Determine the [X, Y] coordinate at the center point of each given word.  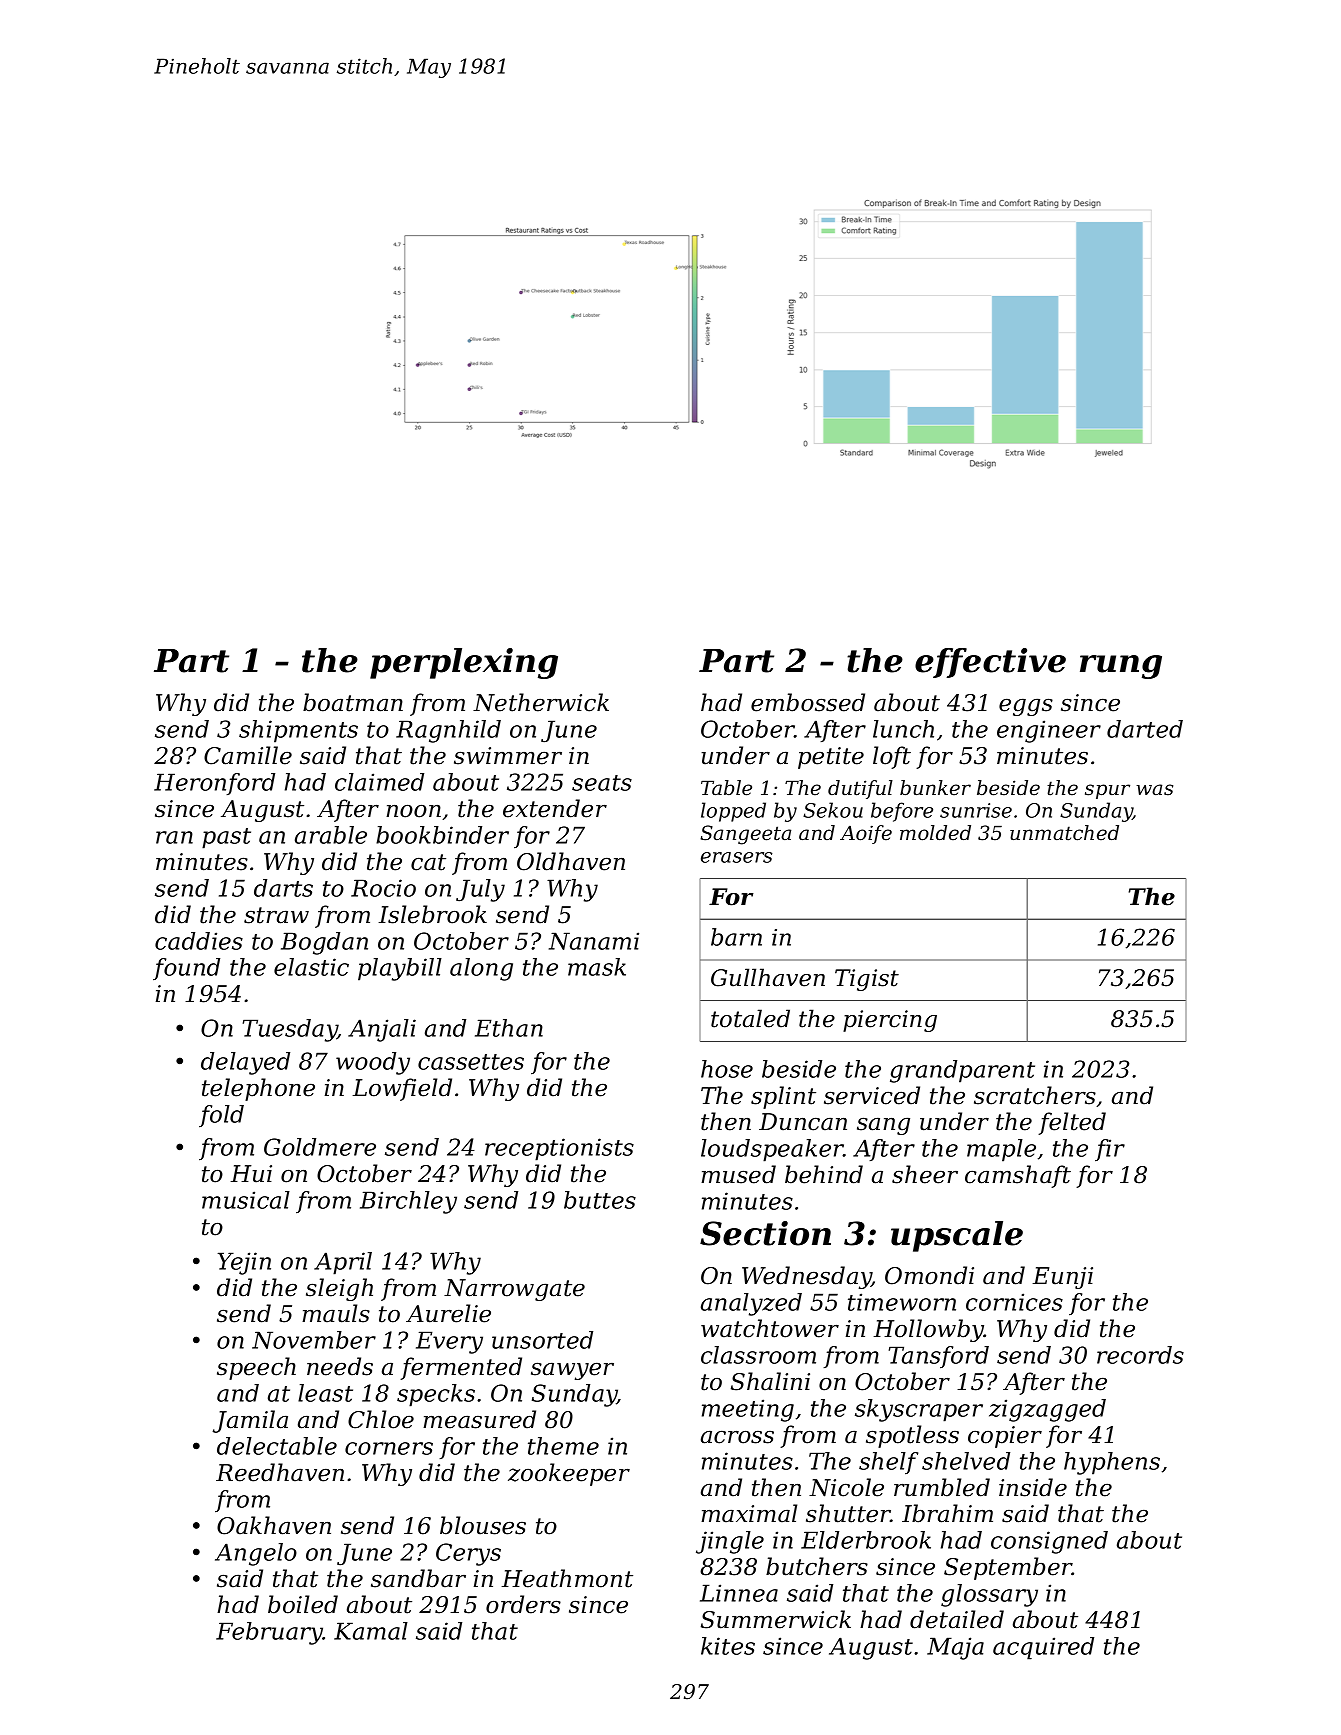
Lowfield [402, 1089]
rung [1121, 667]
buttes [600, 1200]
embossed [808, 702]
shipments [298, 731]
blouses [483, 1525]
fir [1110, 1150]
